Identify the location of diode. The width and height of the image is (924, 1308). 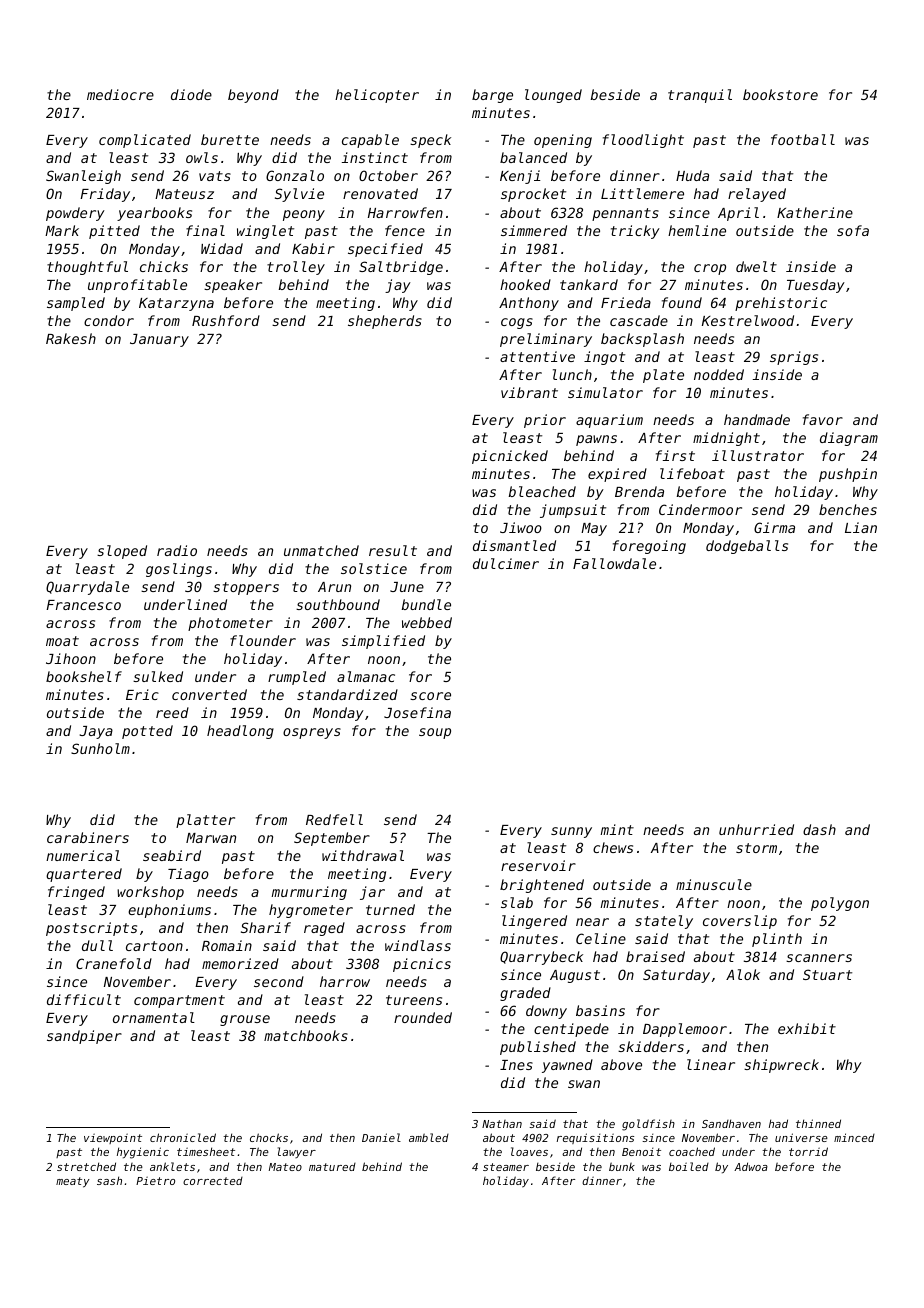
(191, 94).
